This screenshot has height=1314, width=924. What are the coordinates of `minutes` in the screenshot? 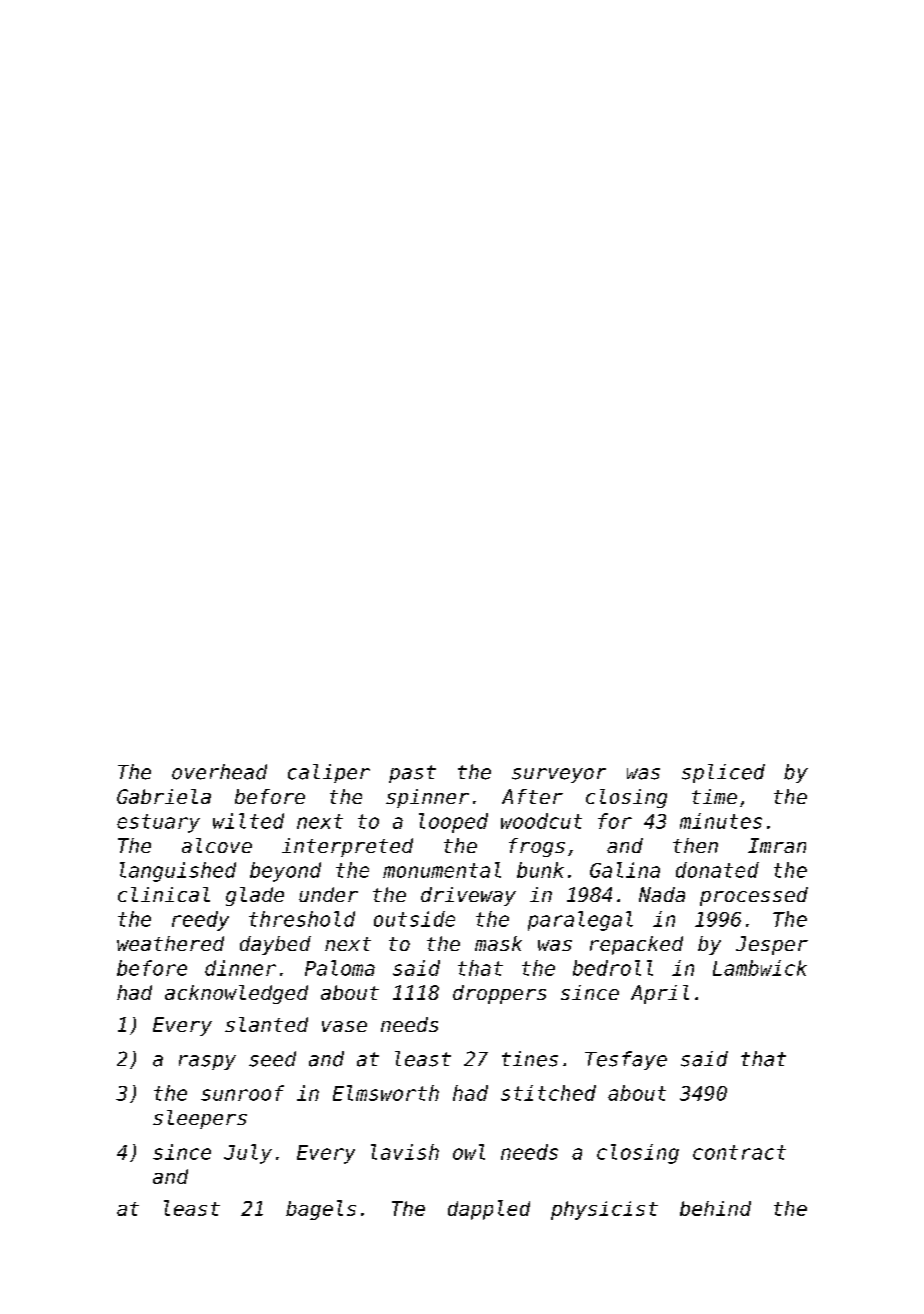 It's located at (721, 821).
